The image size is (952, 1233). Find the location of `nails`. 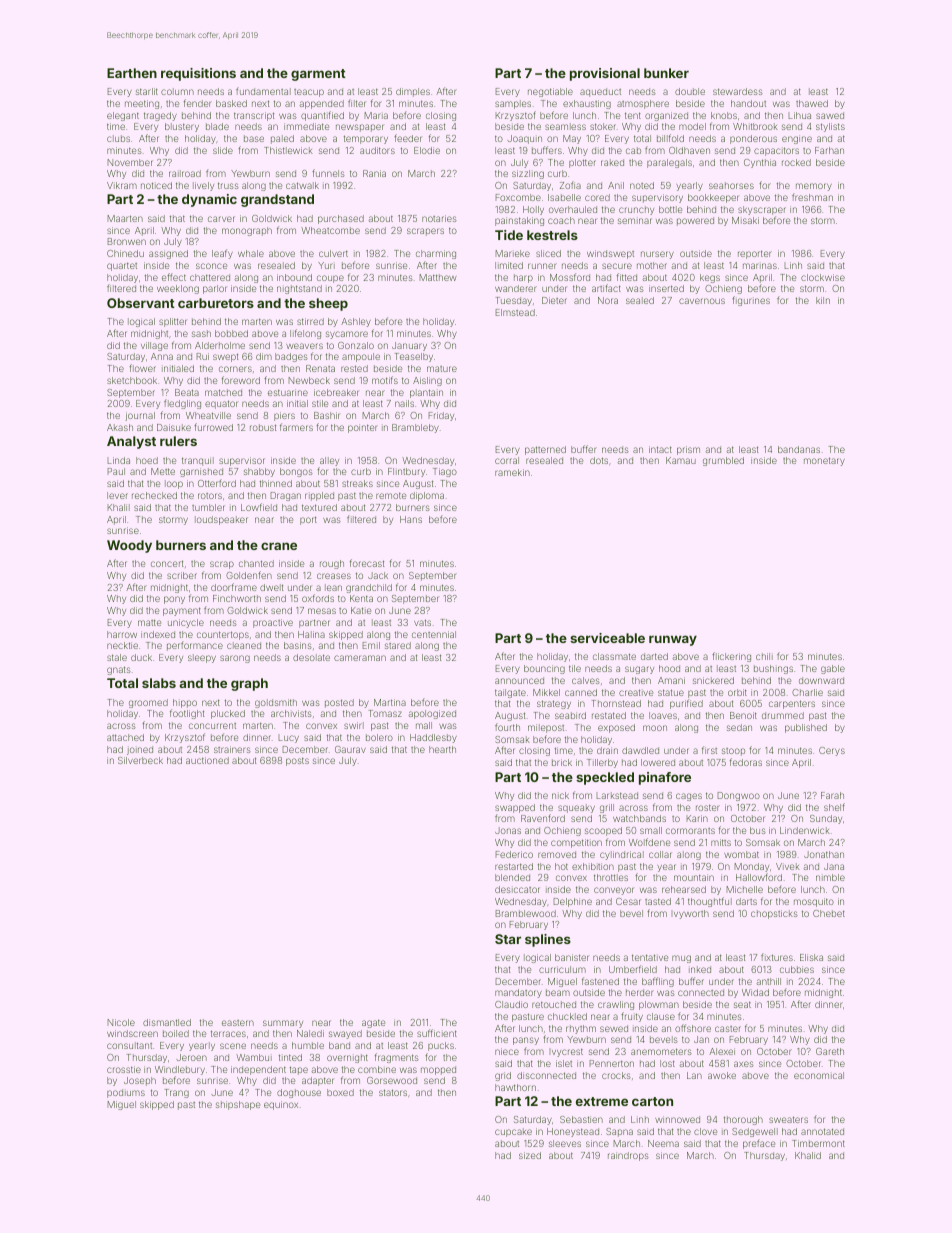

nails is located at coordinates (404, 403).
